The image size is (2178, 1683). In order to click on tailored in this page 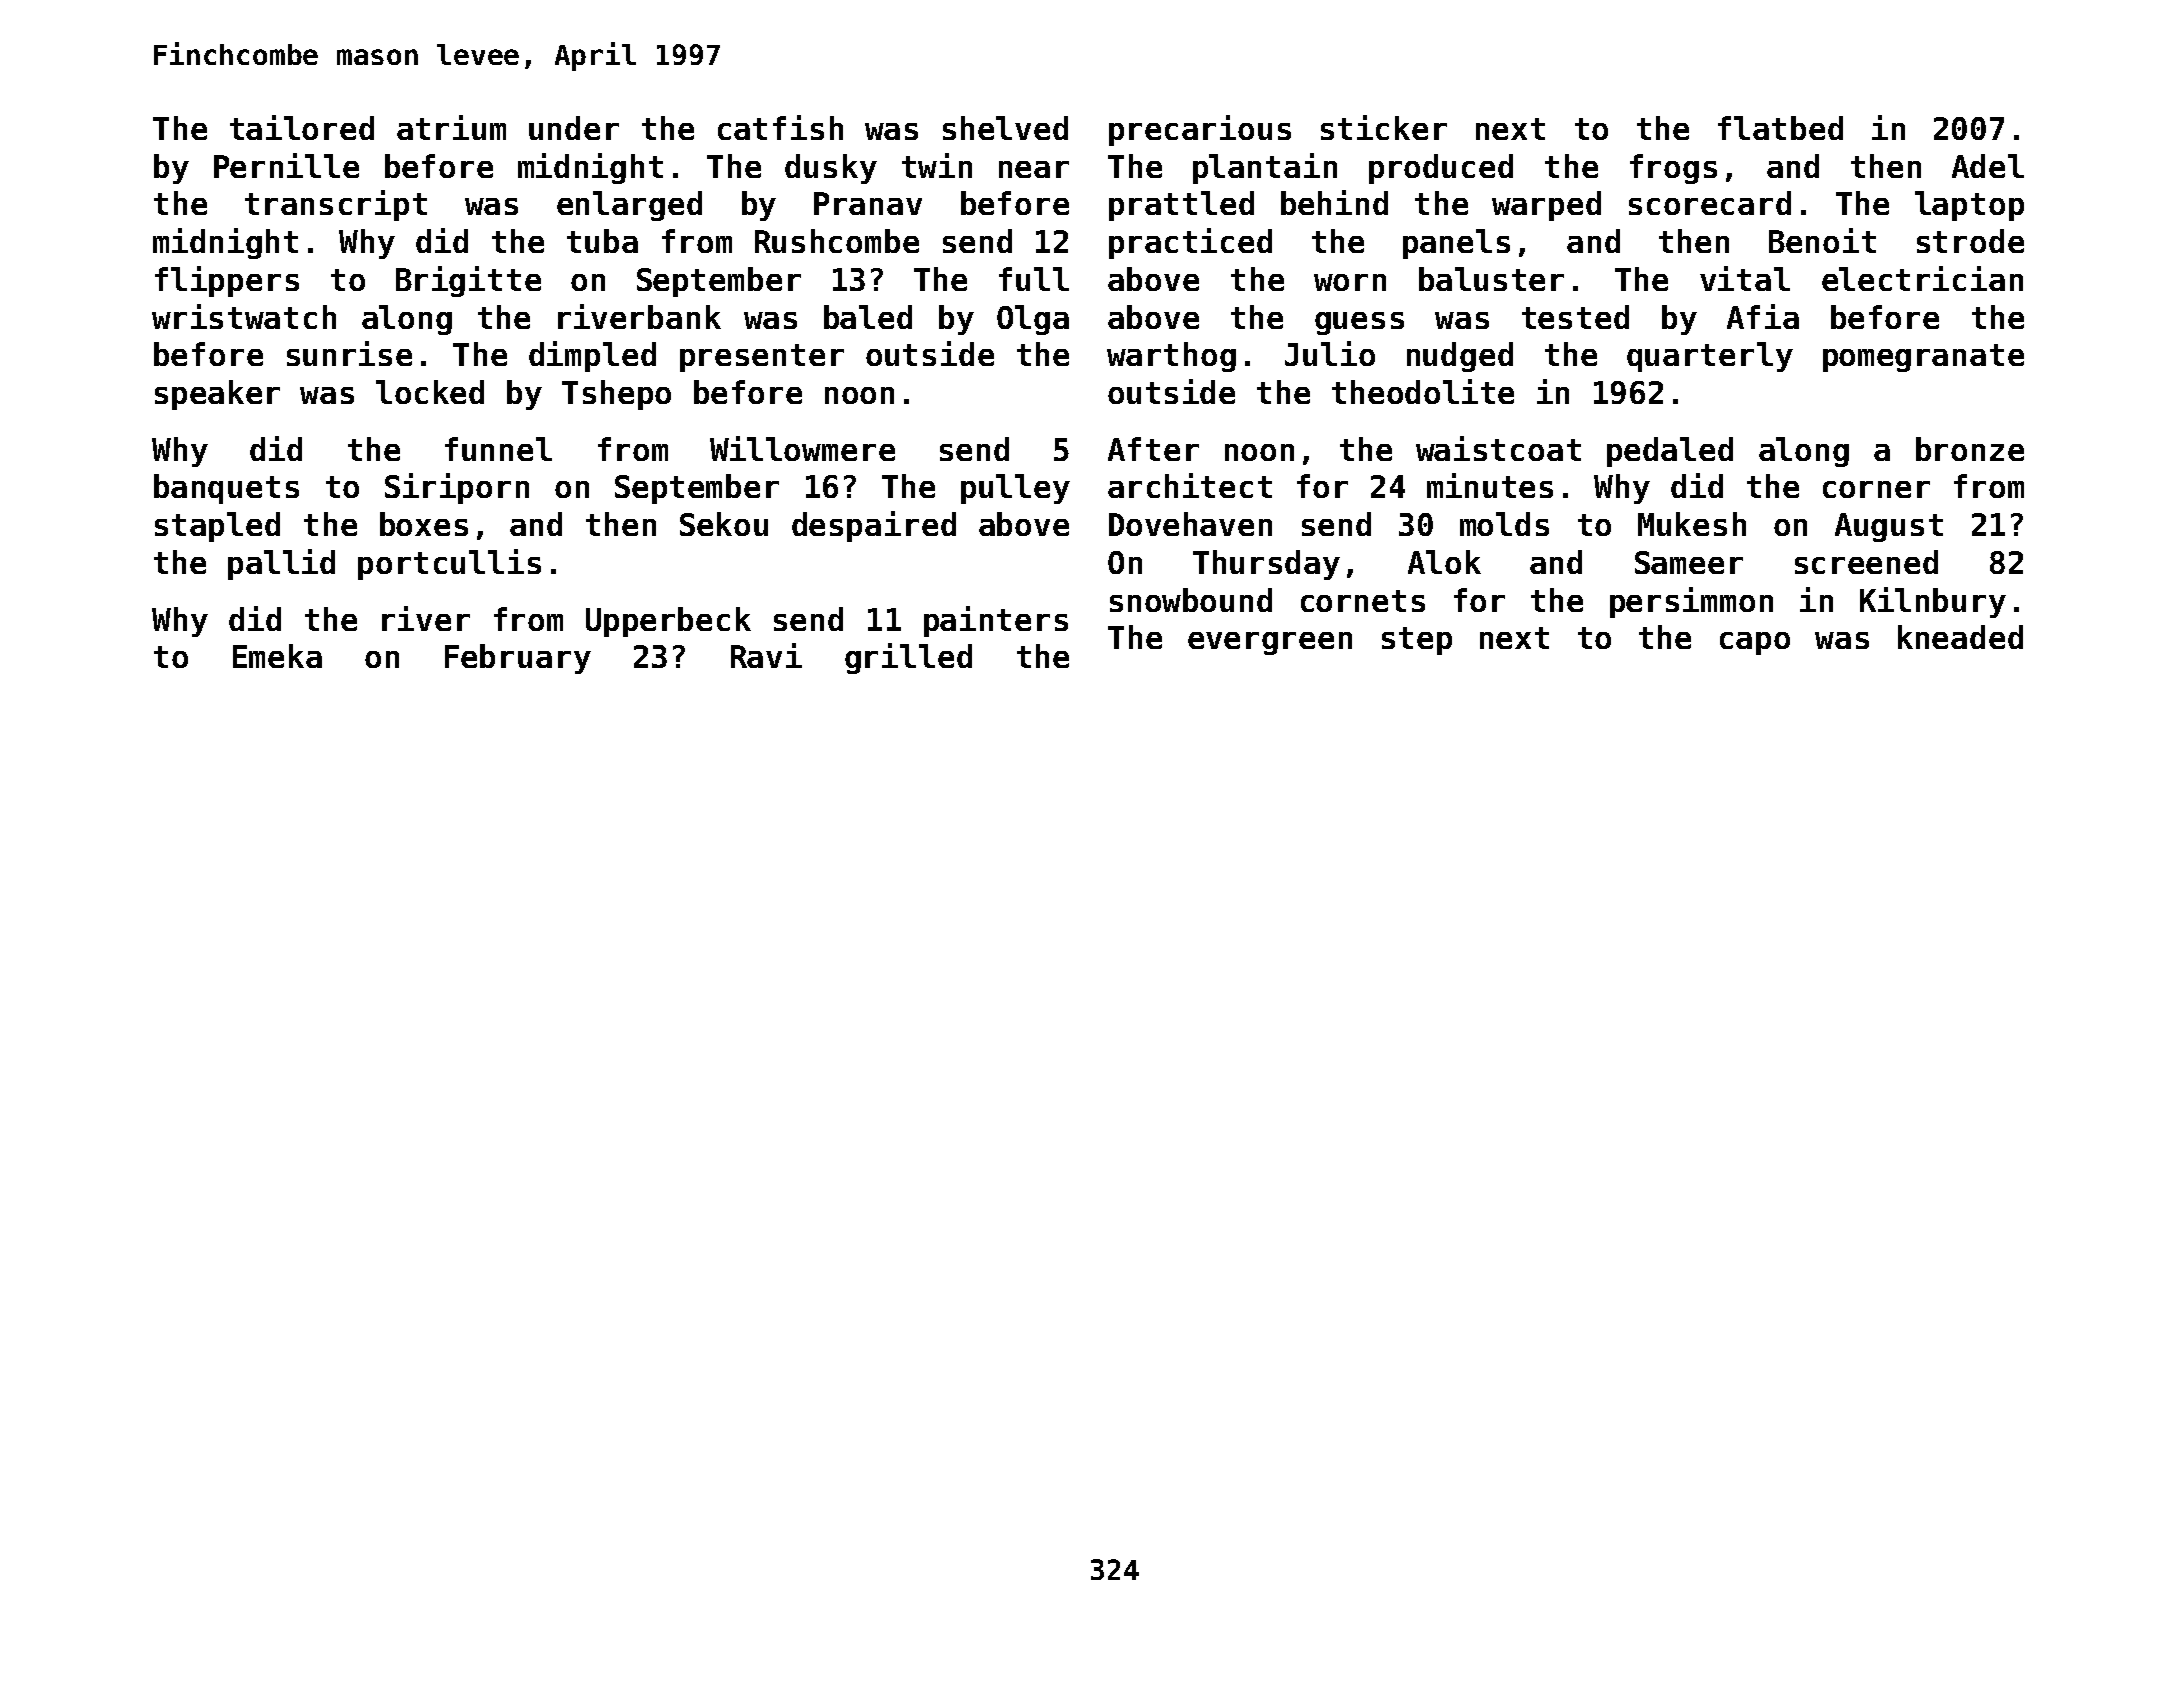, I will do `click(302, 127)`.
